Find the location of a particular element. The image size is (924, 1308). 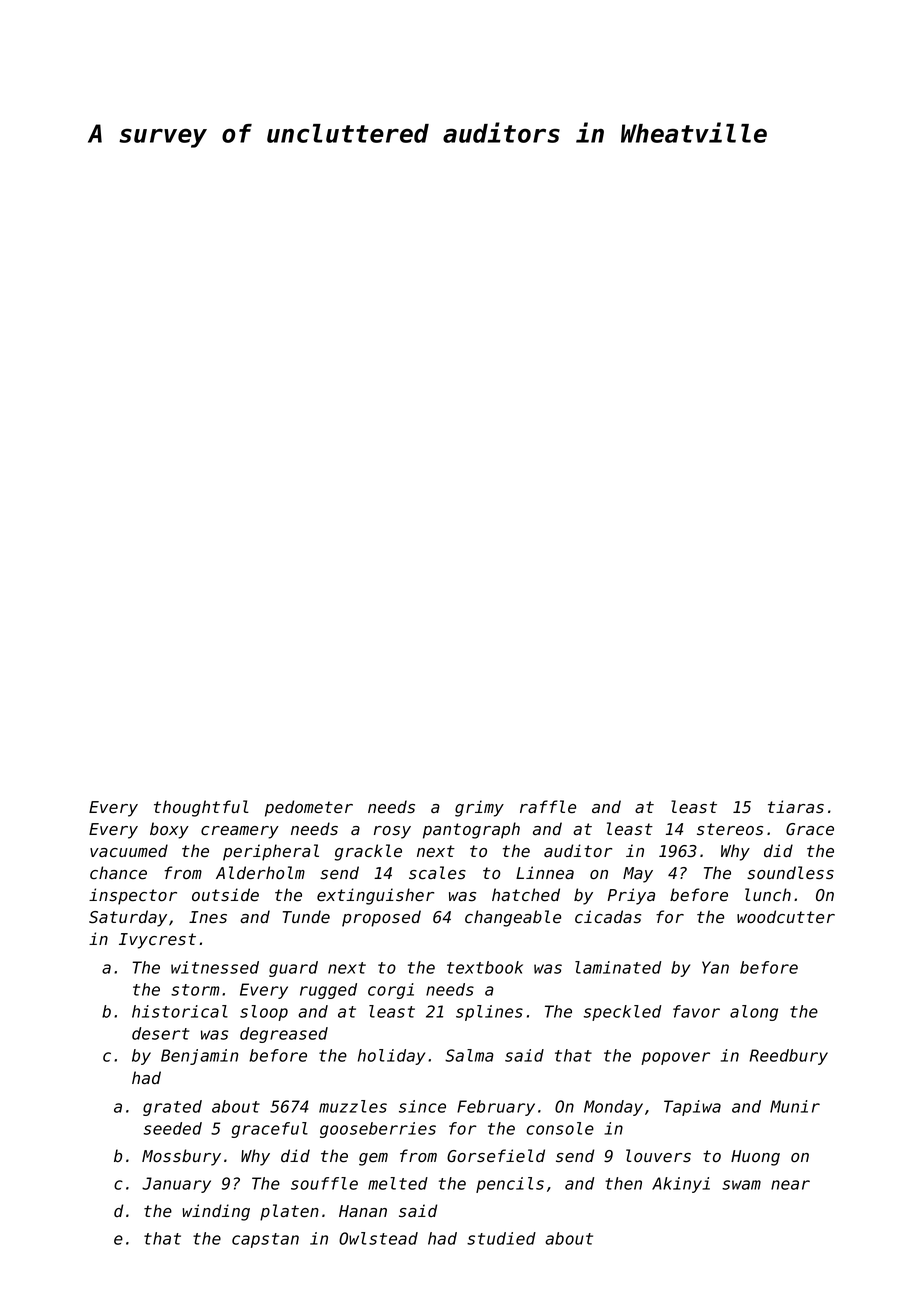

since is located at coordinates (422, 1106).
